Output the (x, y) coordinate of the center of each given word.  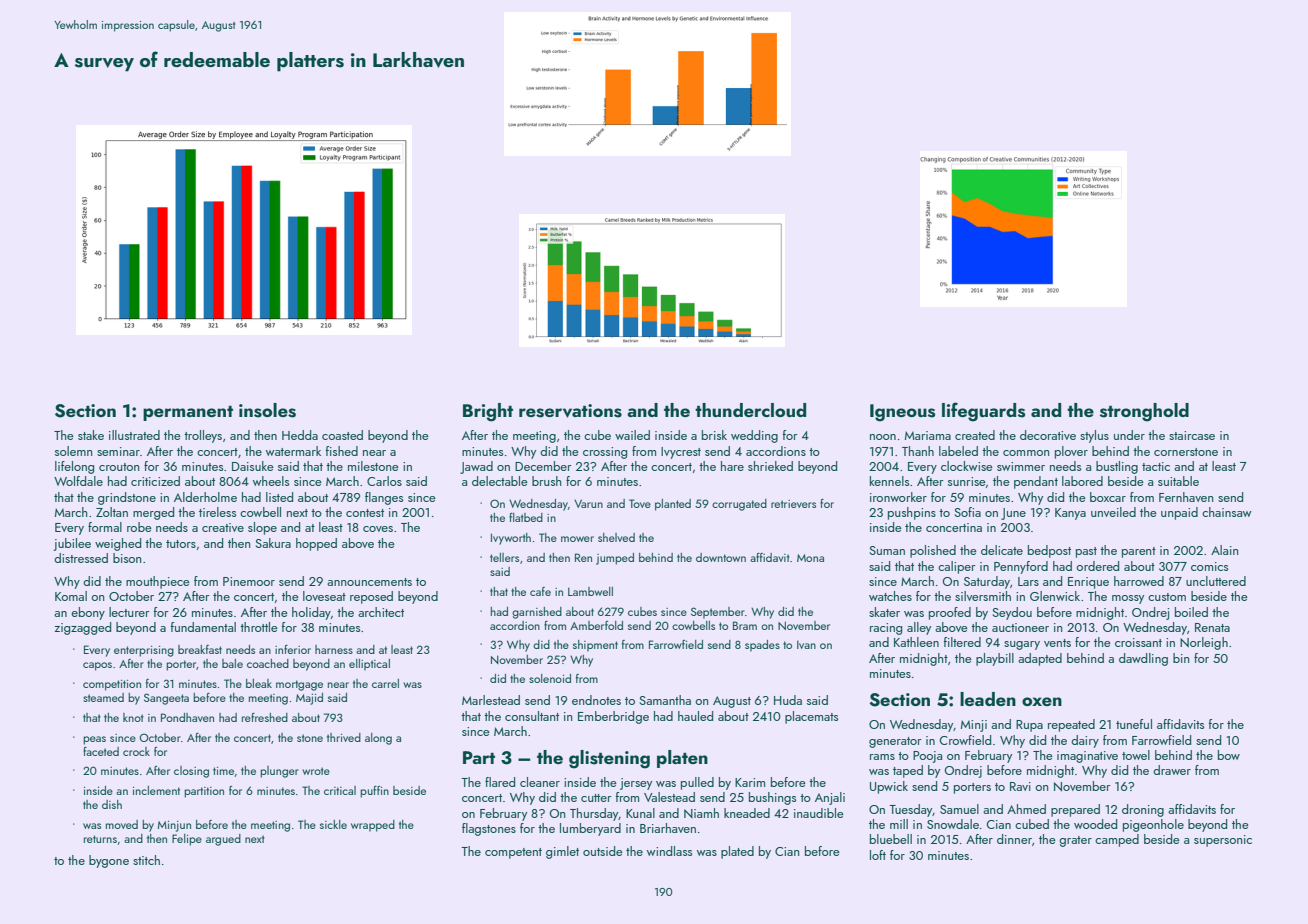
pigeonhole (1153, 825)
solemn (74, 451)
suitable (1178, 481)
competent (513, 853)
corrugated (739, 505)
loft (878, 855)
